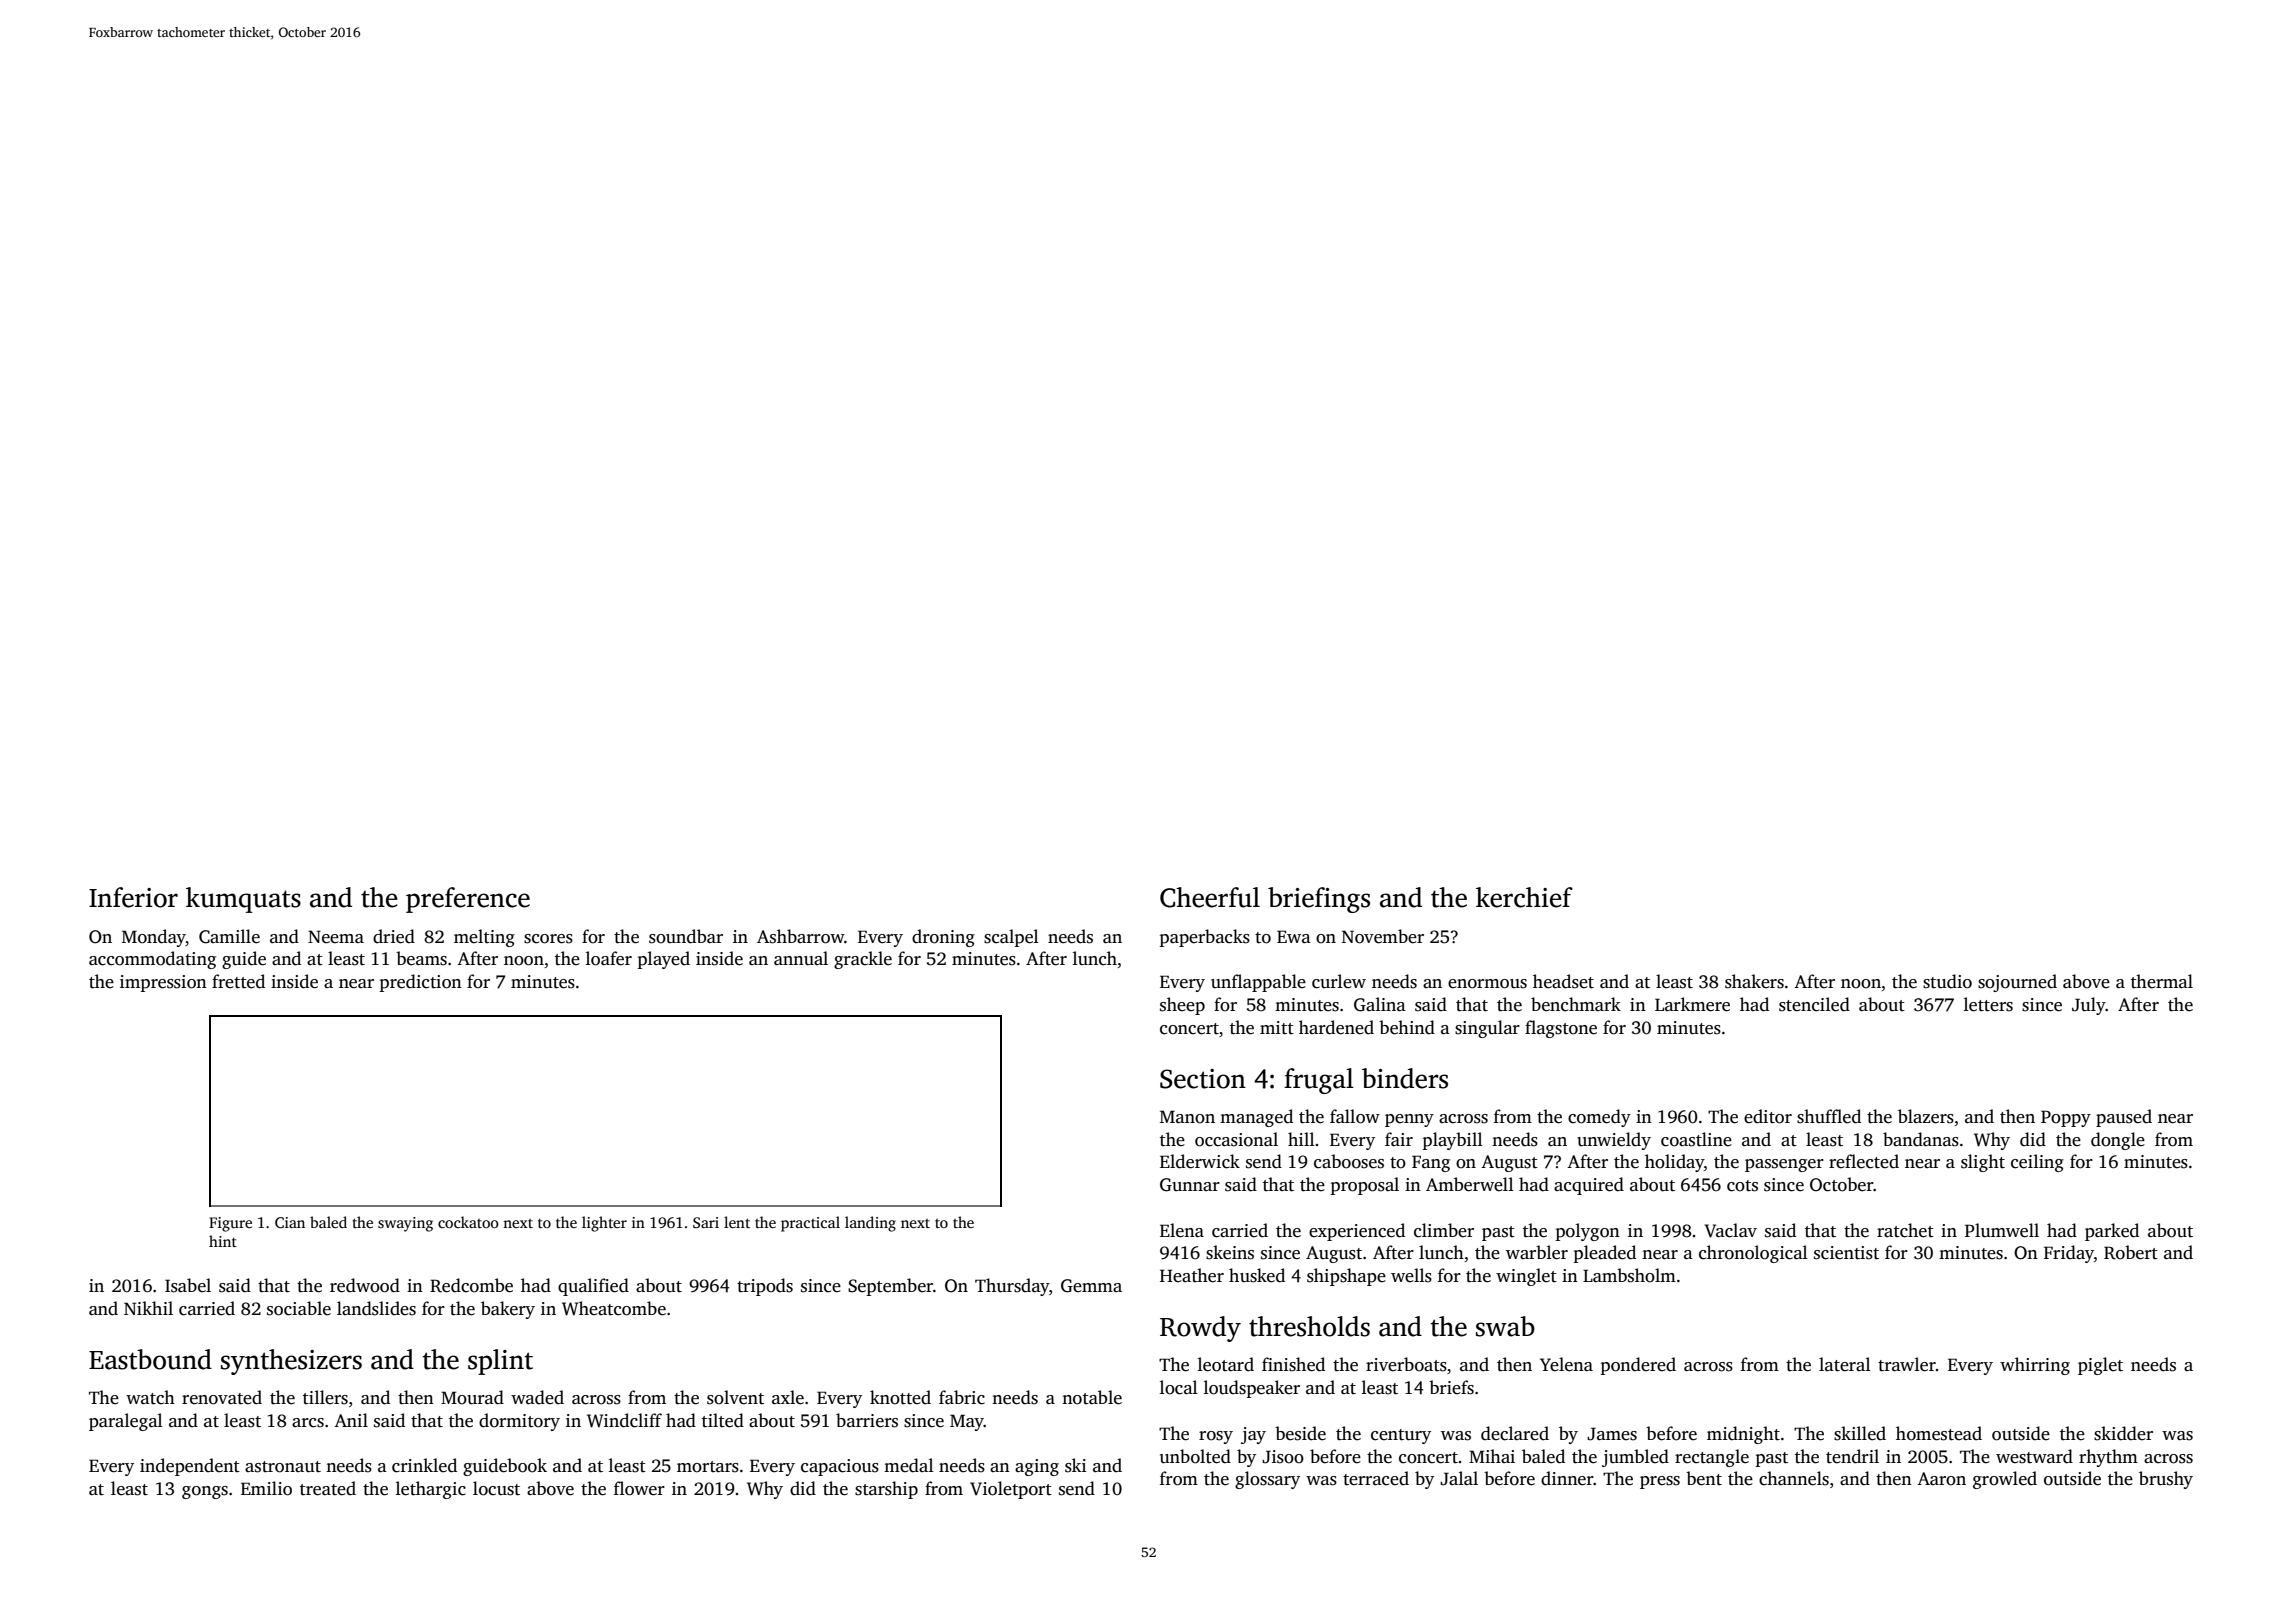 The width and height of the screenshot is (2282, 1614). What do you see at coordinates (1210, 897) in the screenshot?
I see `Cheerful` at bounding box center [1210, 897].
